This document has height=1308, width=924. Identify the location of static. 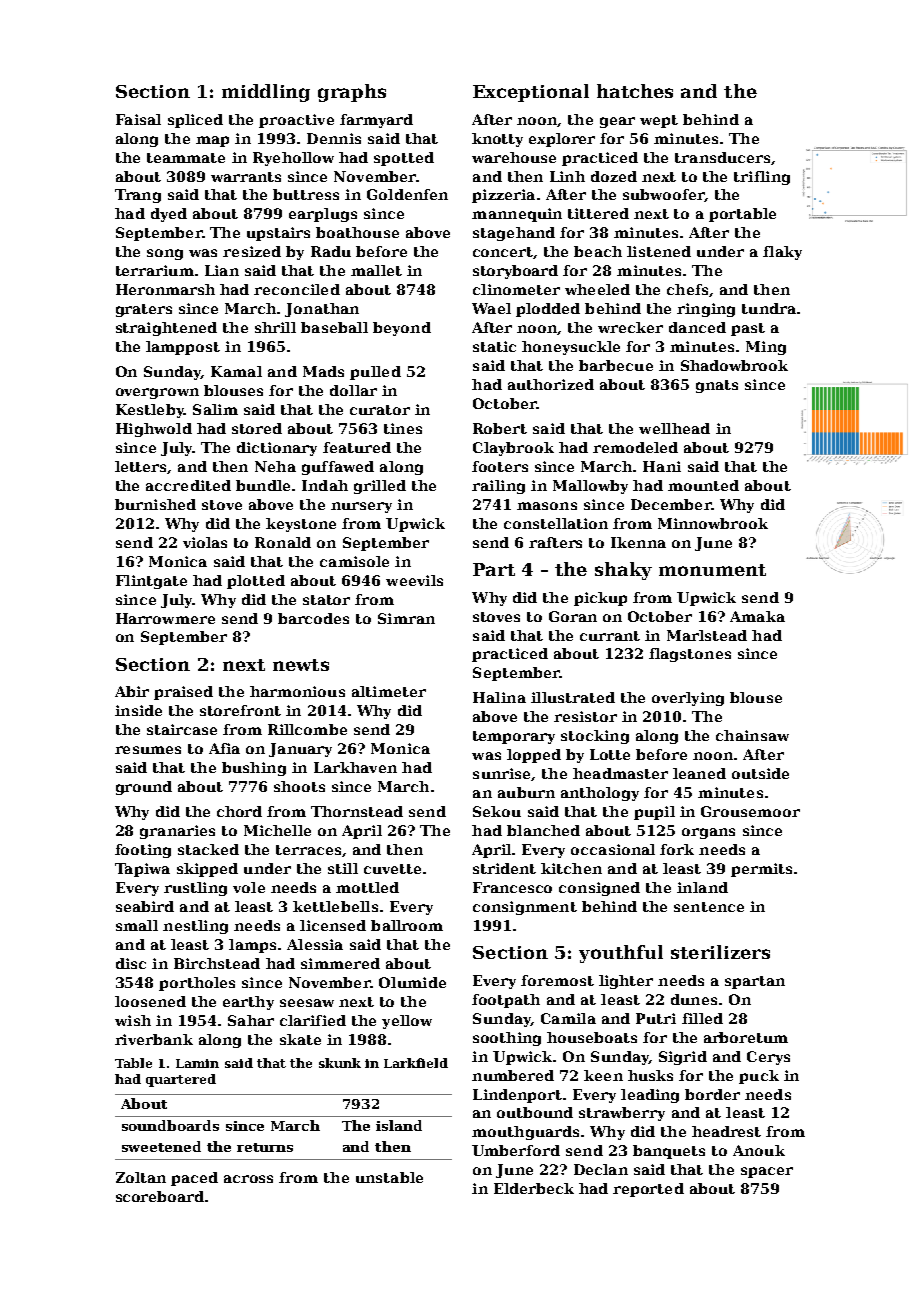
(494, 346).
